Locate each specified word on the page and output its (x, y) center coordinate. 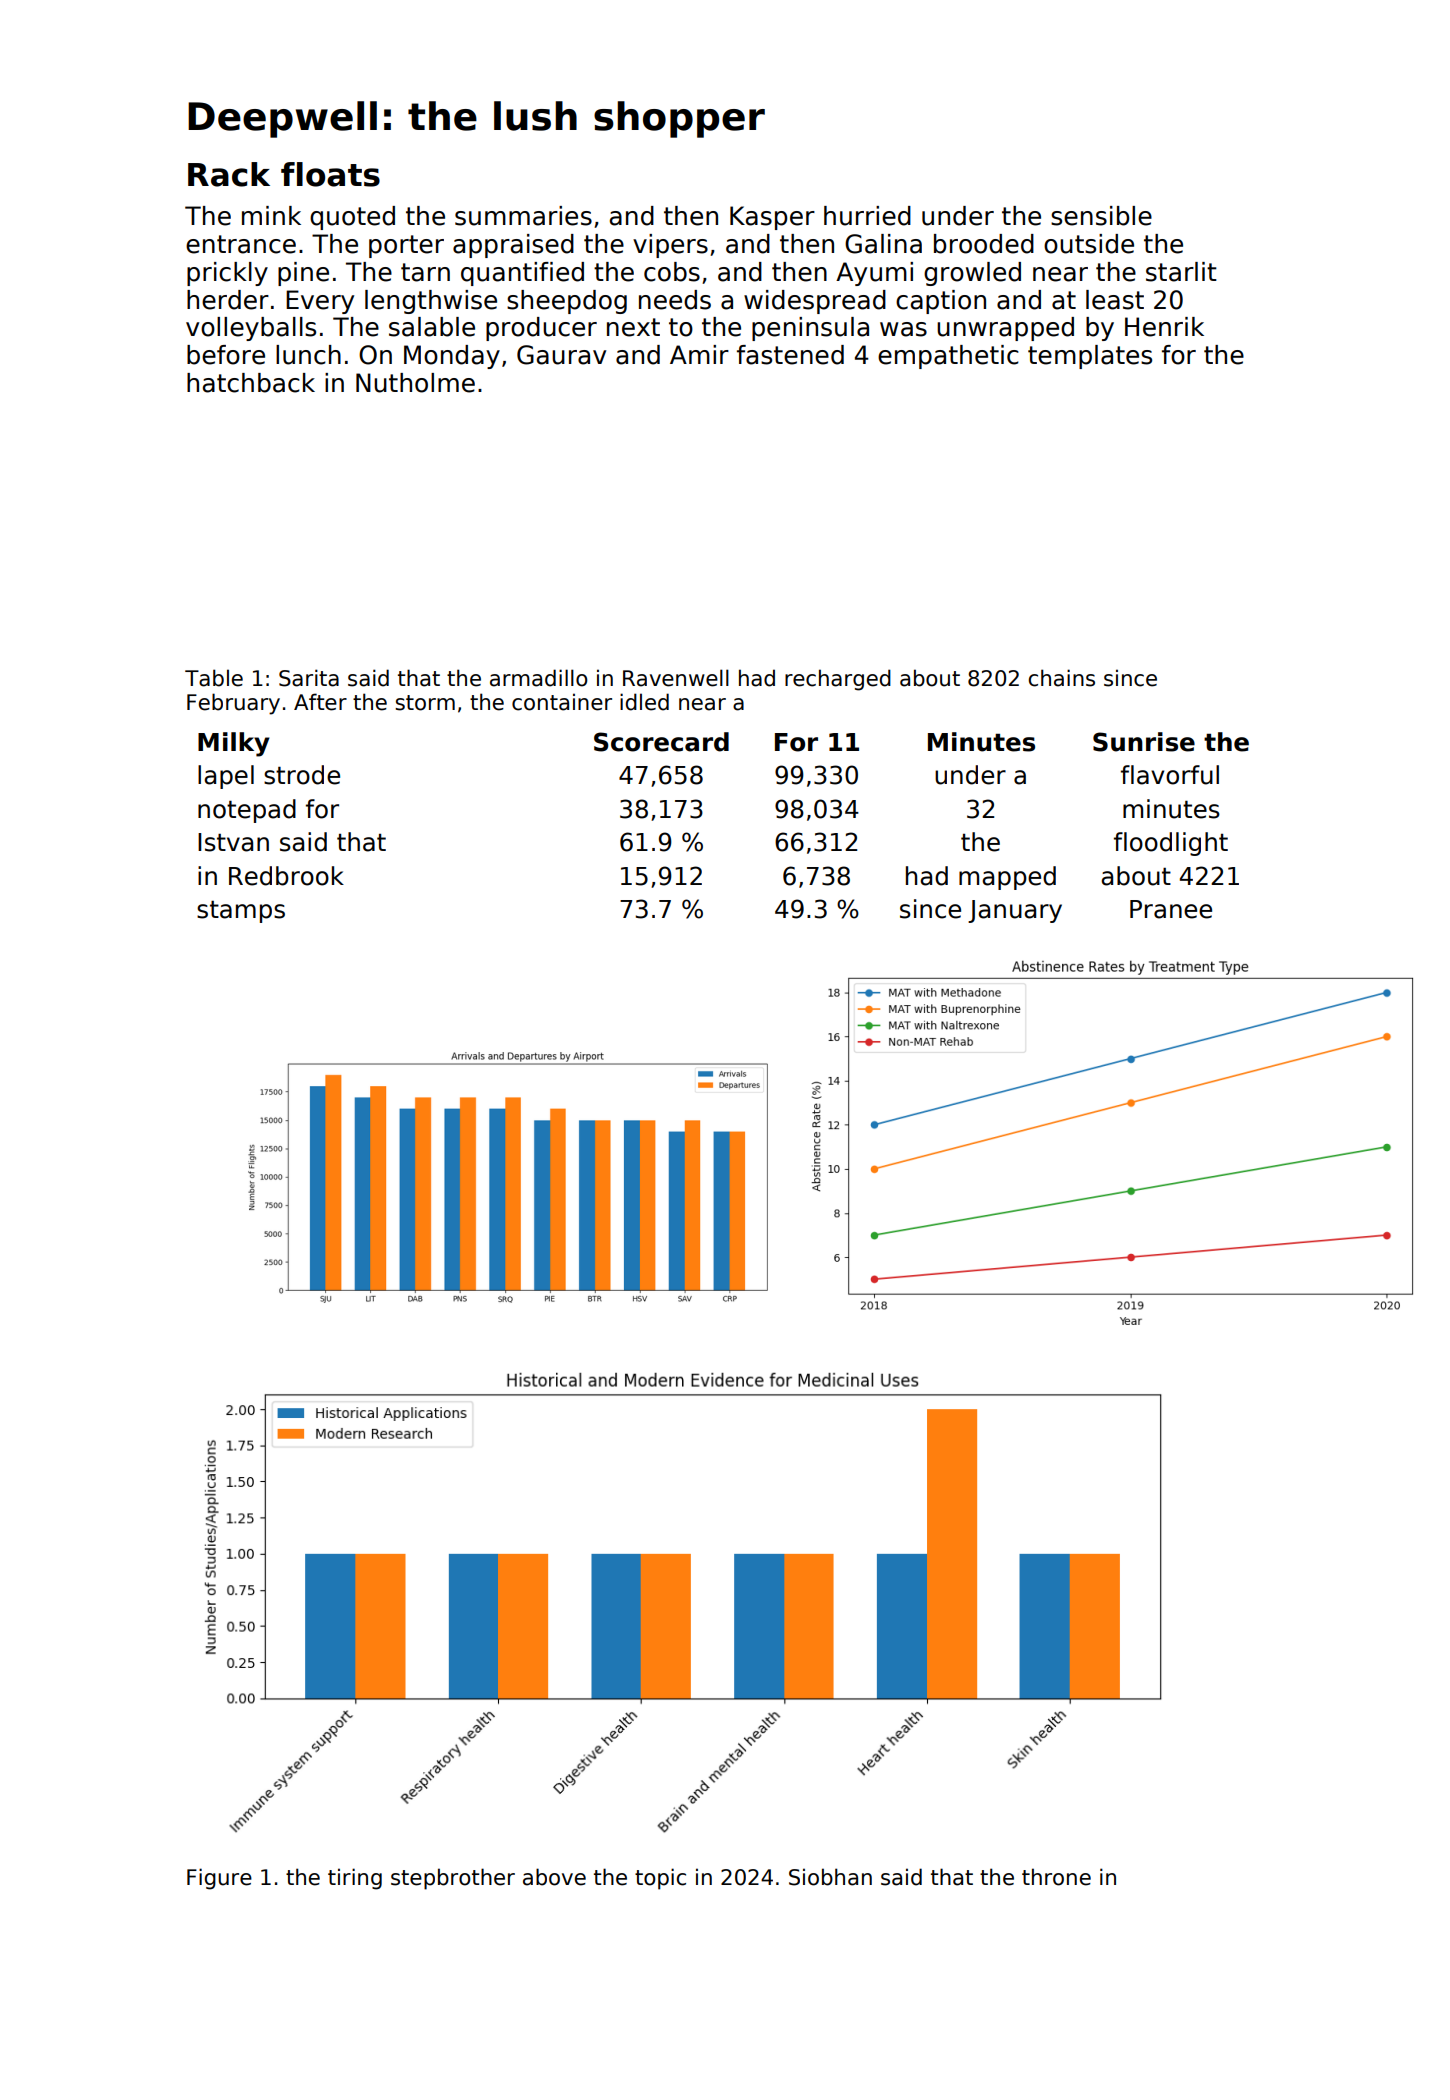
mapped (1007, 878)
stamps (241, 912)
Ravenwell (676, 678)
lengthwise (431, 302)
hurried (867, 216)
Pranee (1171, 909)
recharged (838, 680)
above (554, 1877)
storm (425, 703)
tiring (355, 1879)
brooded (984, 244)
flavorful (1170, 775)
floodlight (1171, 844)
